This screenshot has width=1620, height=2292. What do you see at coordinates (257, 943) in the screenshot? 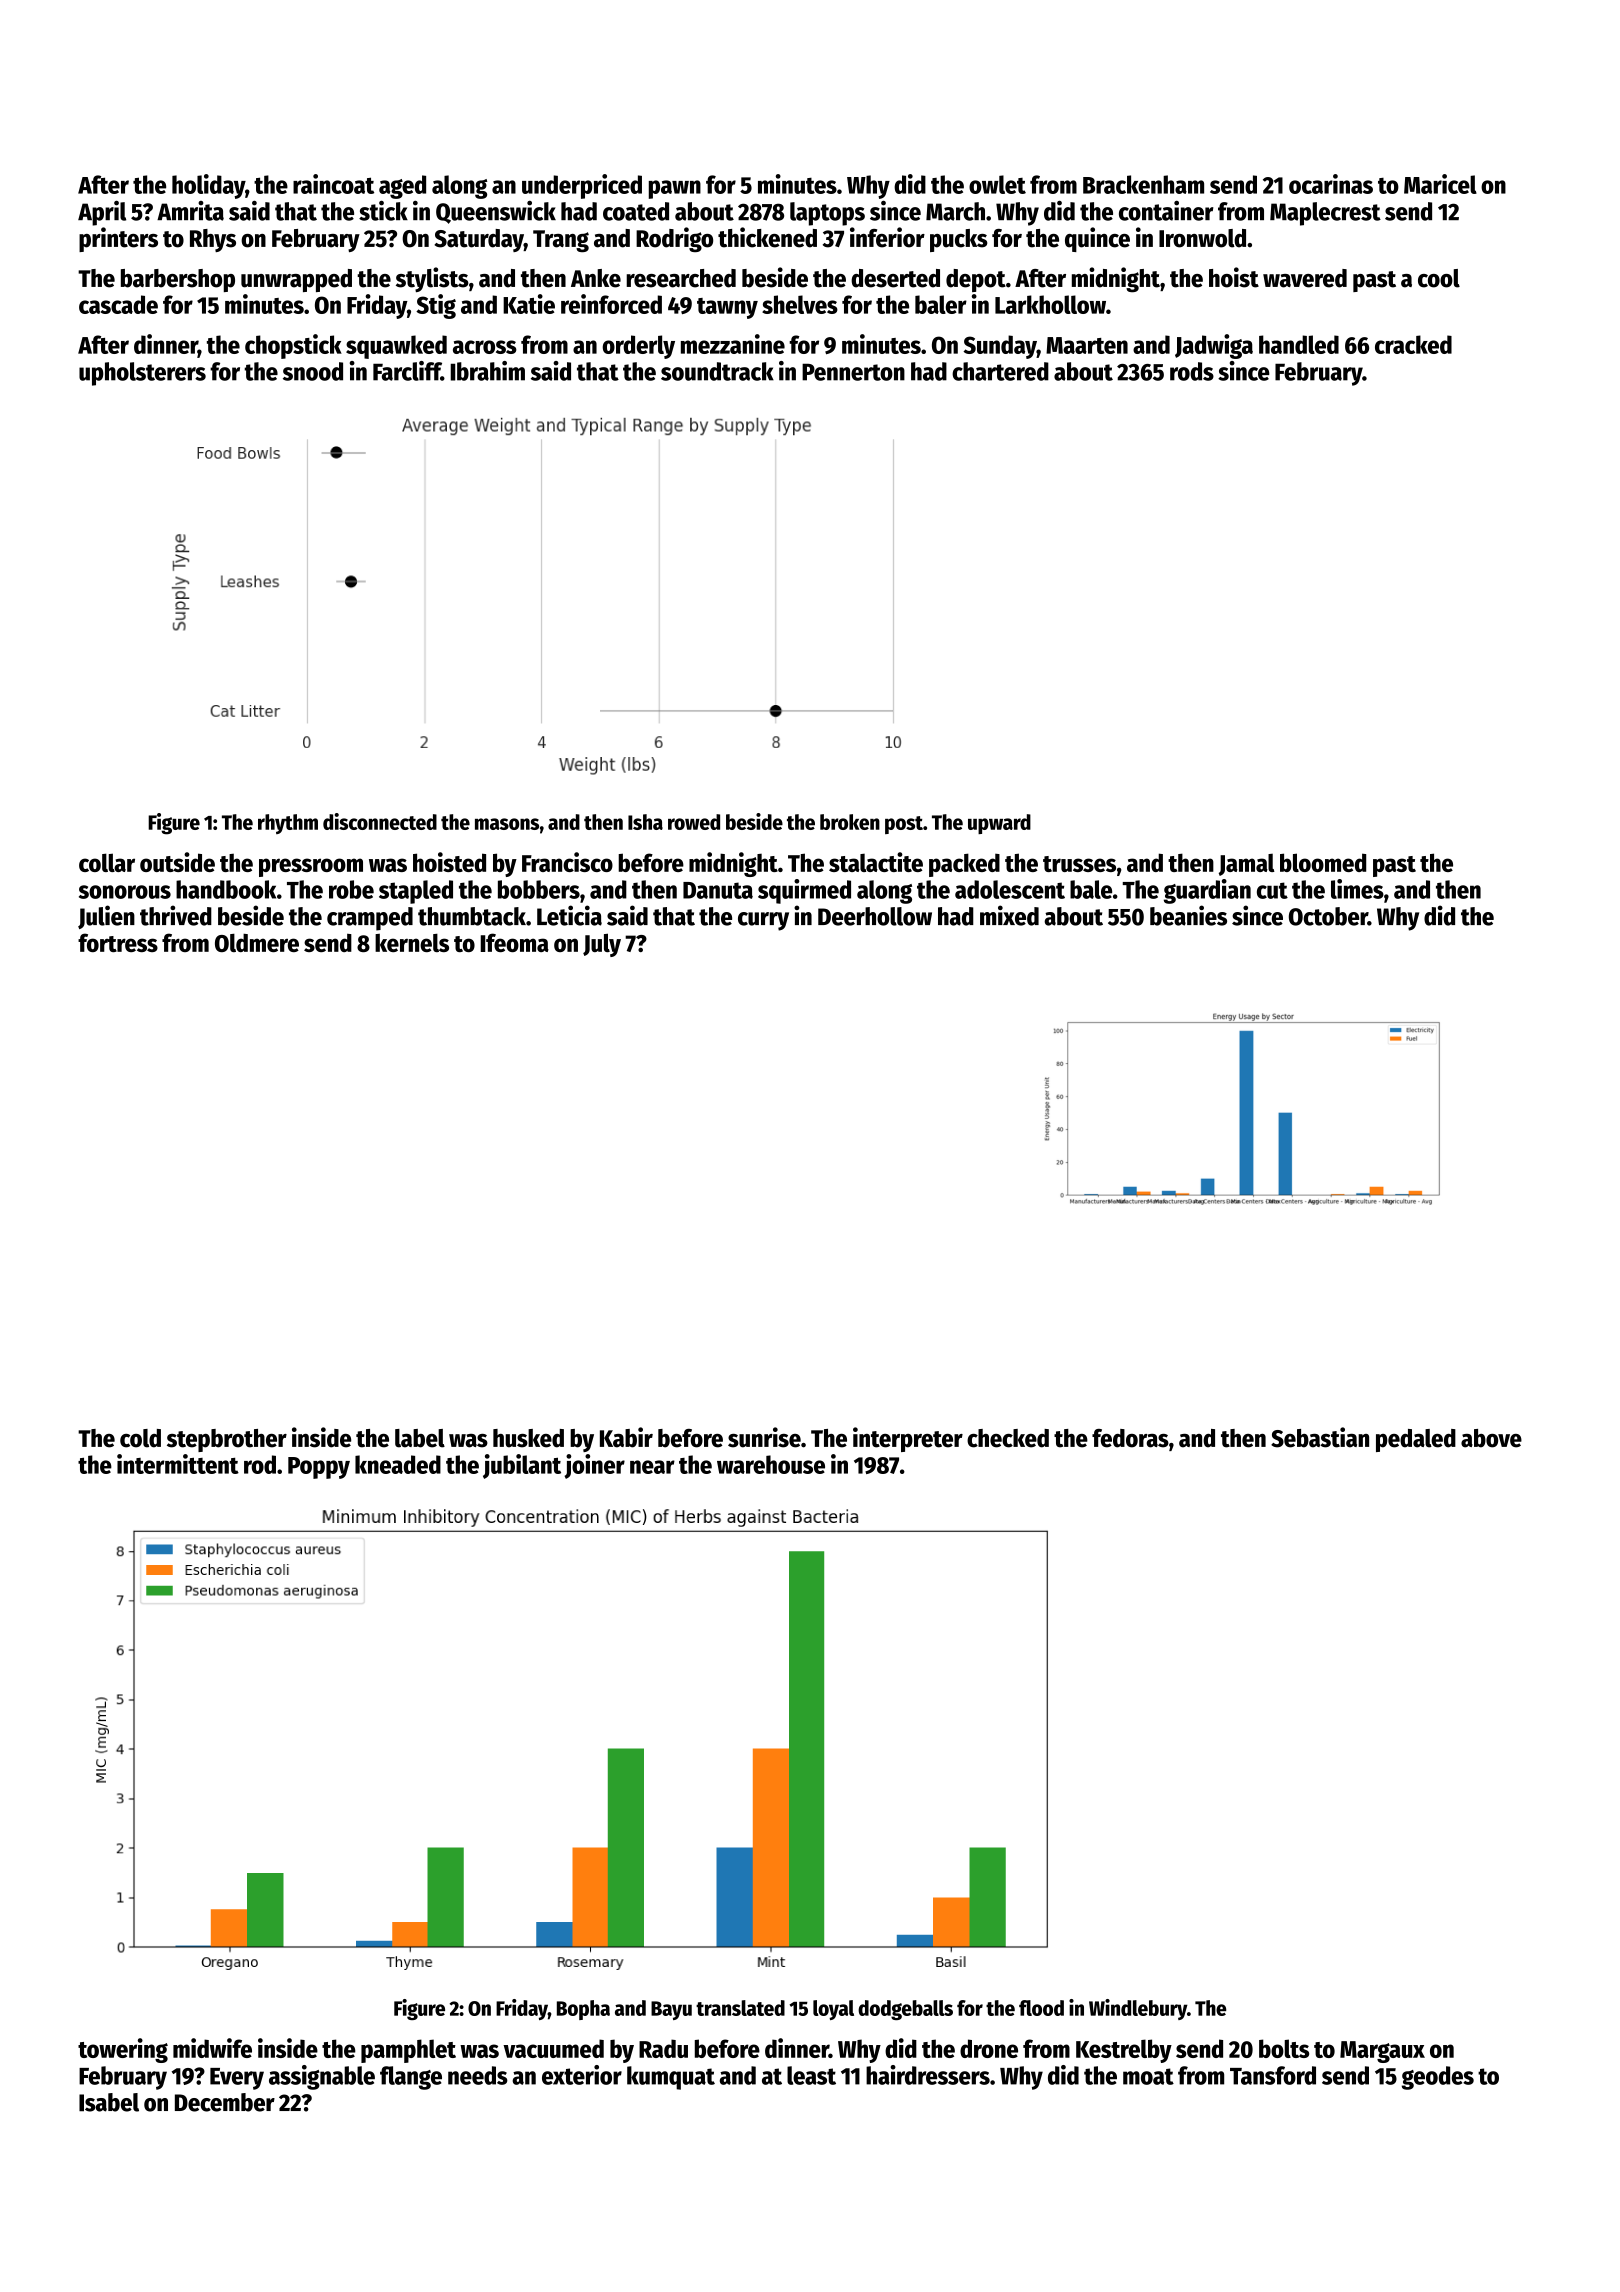
I see `Oldmere` at bounding box center [257, 943].
